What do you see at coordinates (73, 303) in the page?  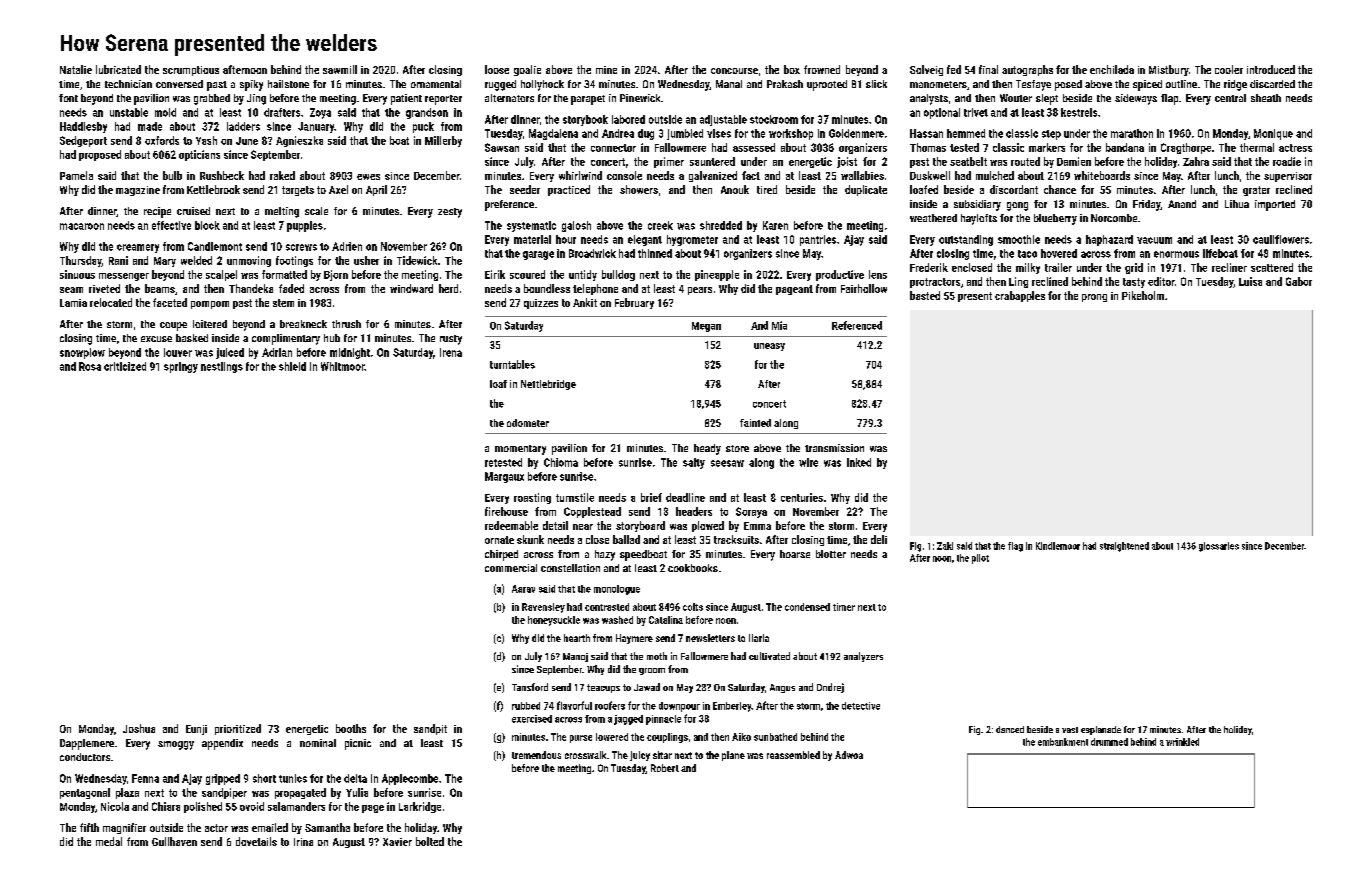 I see `Lamia` at bounding box center [73, 303].
